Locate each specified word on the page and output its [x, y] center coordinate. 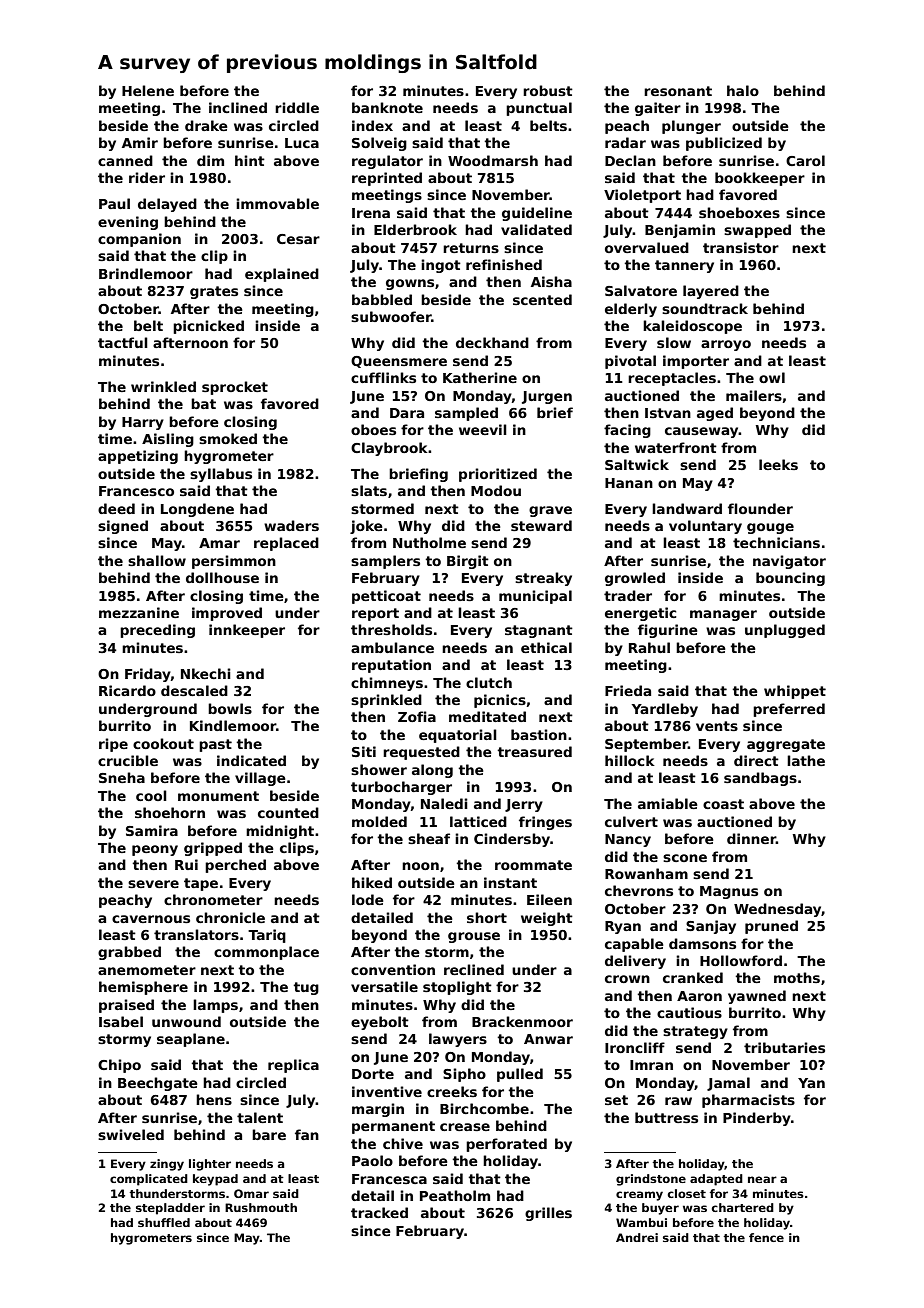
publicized [724, 144]
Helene [148, 90]
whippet [795, 692]
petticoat [386, 597]
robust [548, 90]
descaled [194, 690]
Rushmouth [261, 1207]
